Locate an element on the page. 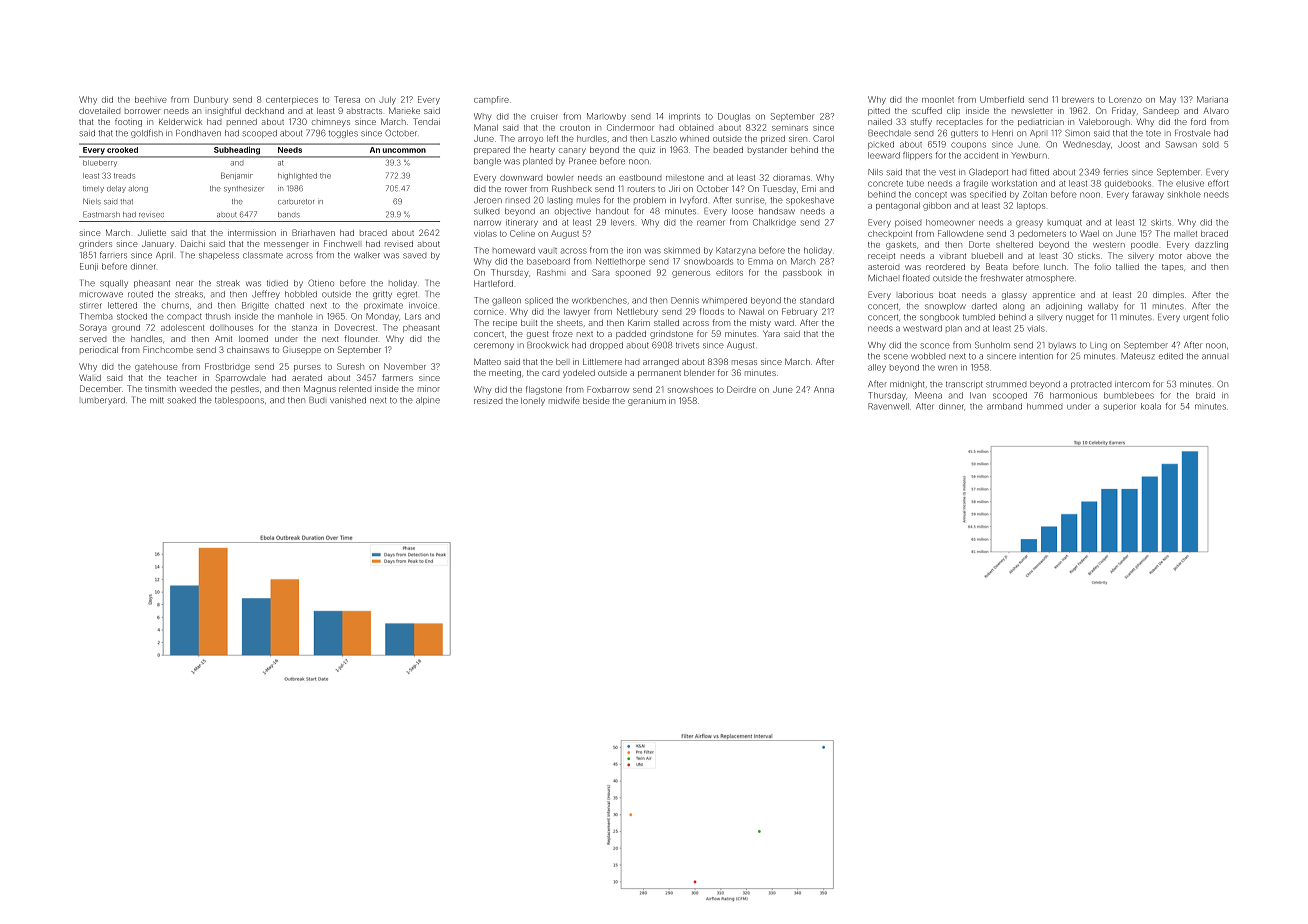 This image has height=924, width=1308. campfire is located at coordinates (491, 99).
